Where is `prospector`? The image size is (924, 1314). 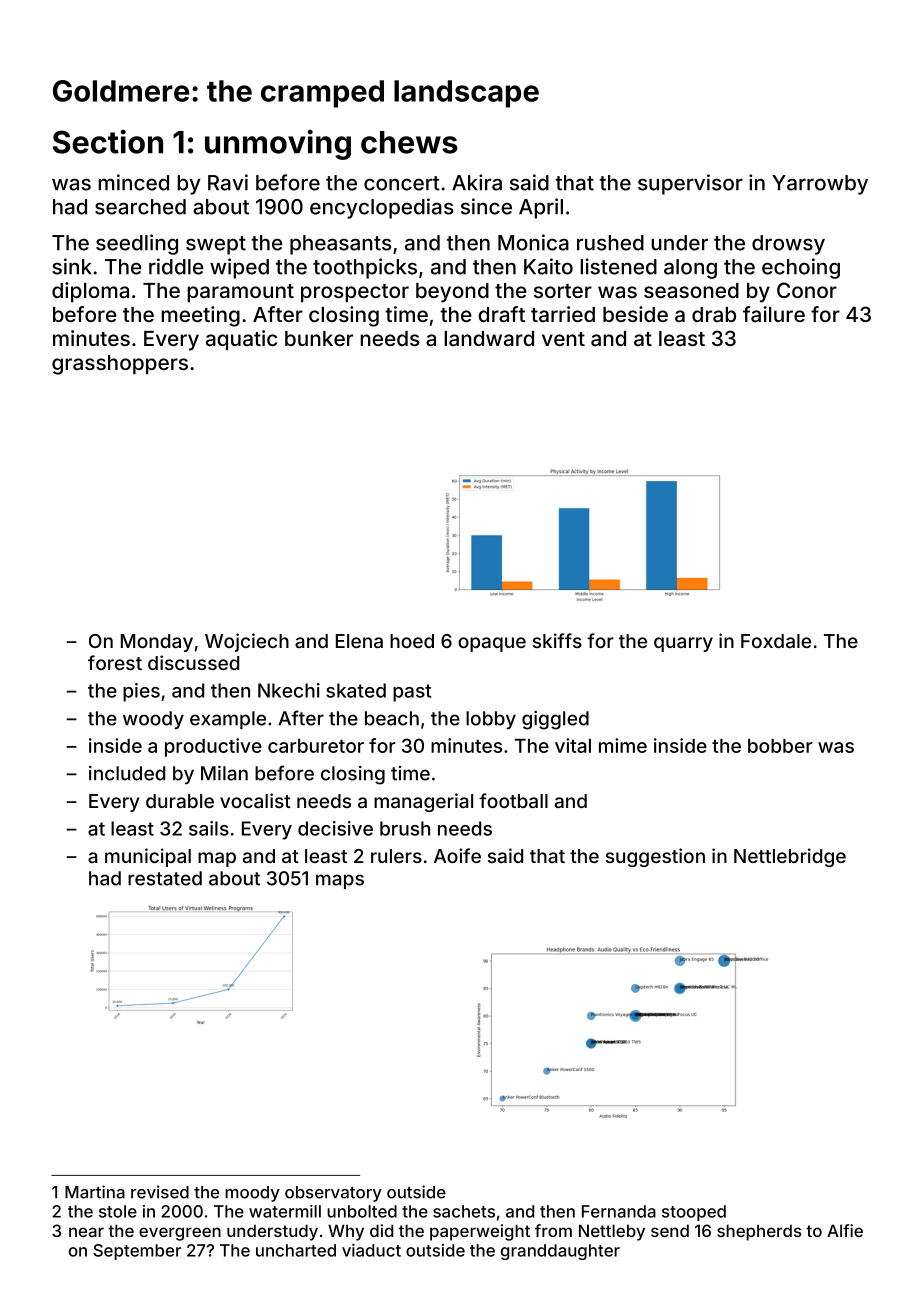
prospector is located at coordinates (355, 293).
